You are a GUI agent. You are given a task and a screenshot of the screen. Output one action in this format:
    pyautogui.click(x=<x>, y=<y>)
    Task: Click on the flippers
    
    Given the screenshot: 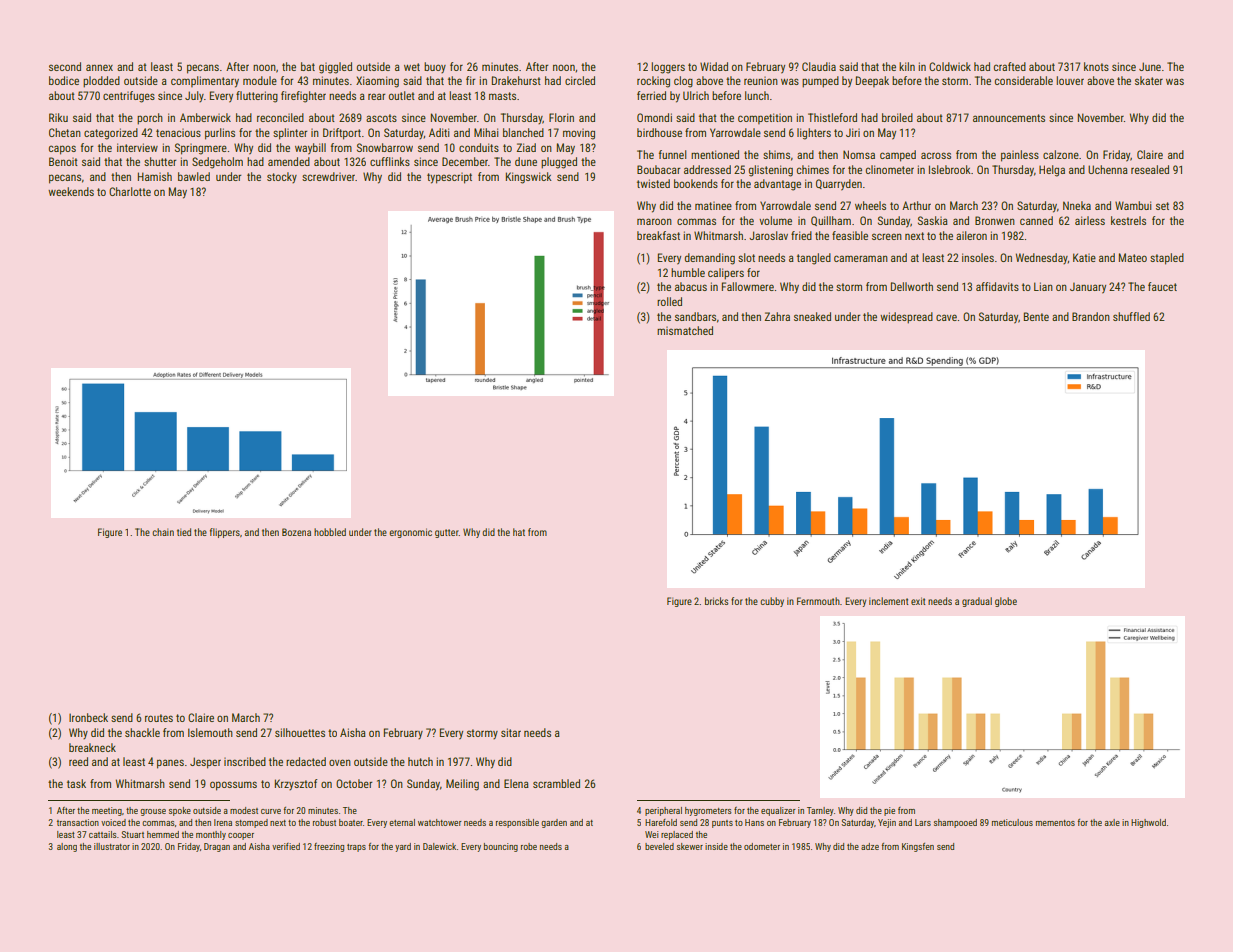 What is the action you would take?
    pyautogui.click(x=225, y=533)
